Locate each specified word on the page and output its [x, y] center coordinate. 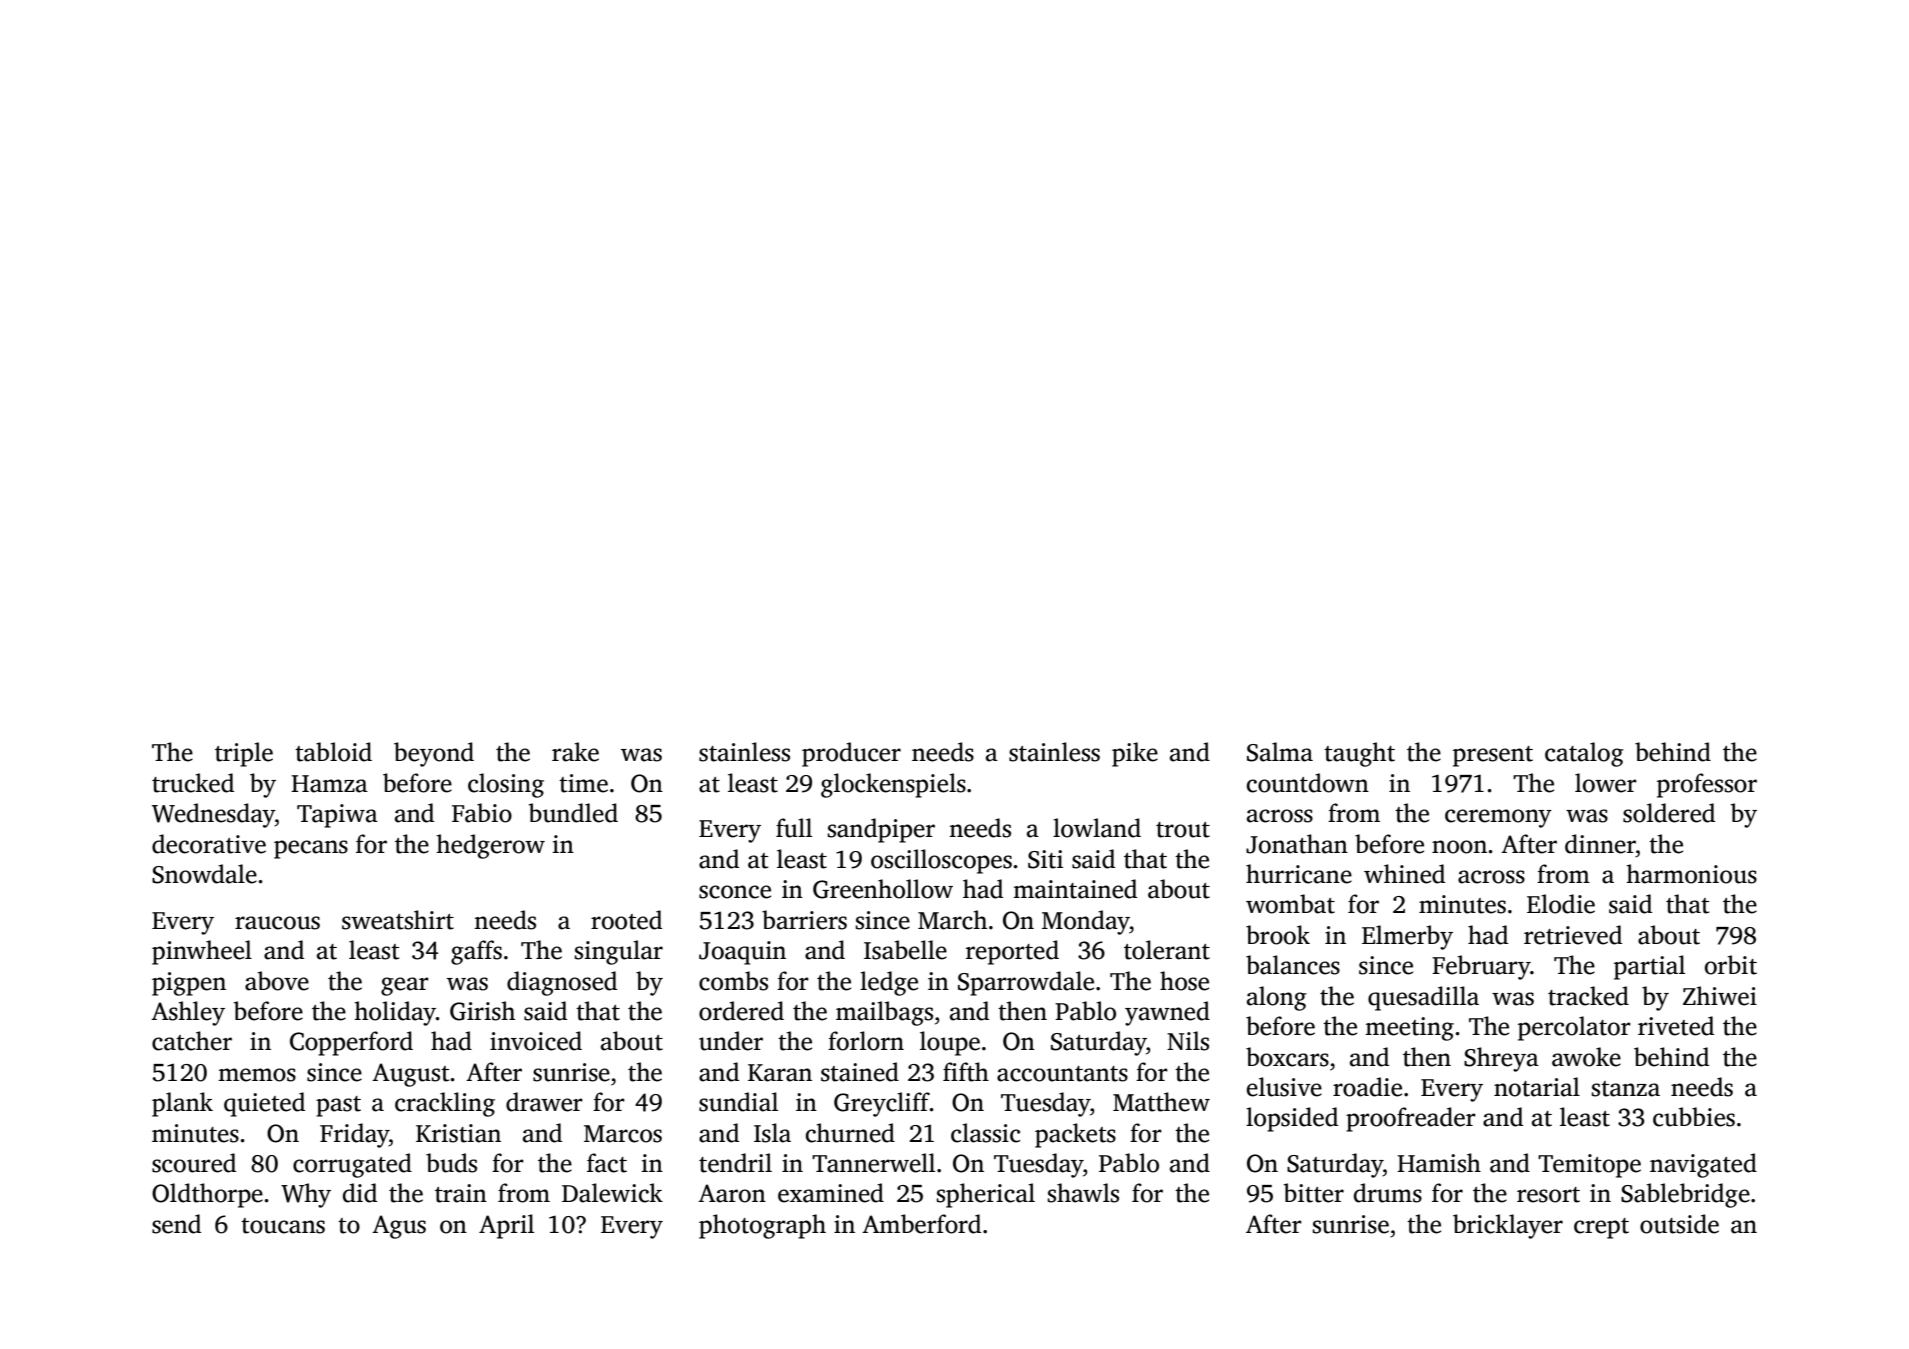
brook [1278, 935]
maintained [1075, 889]
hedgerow [491, 846]
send [176, 1224]
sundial [738, 1102]
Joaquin [742, 953]
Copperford [351, 1043]
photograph [762, 1226]
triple [244, 754]
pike [1135, 754]
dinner [1600, 844]
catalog [1584, 754]
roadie [1367, 1087]
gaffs [476, 952]
